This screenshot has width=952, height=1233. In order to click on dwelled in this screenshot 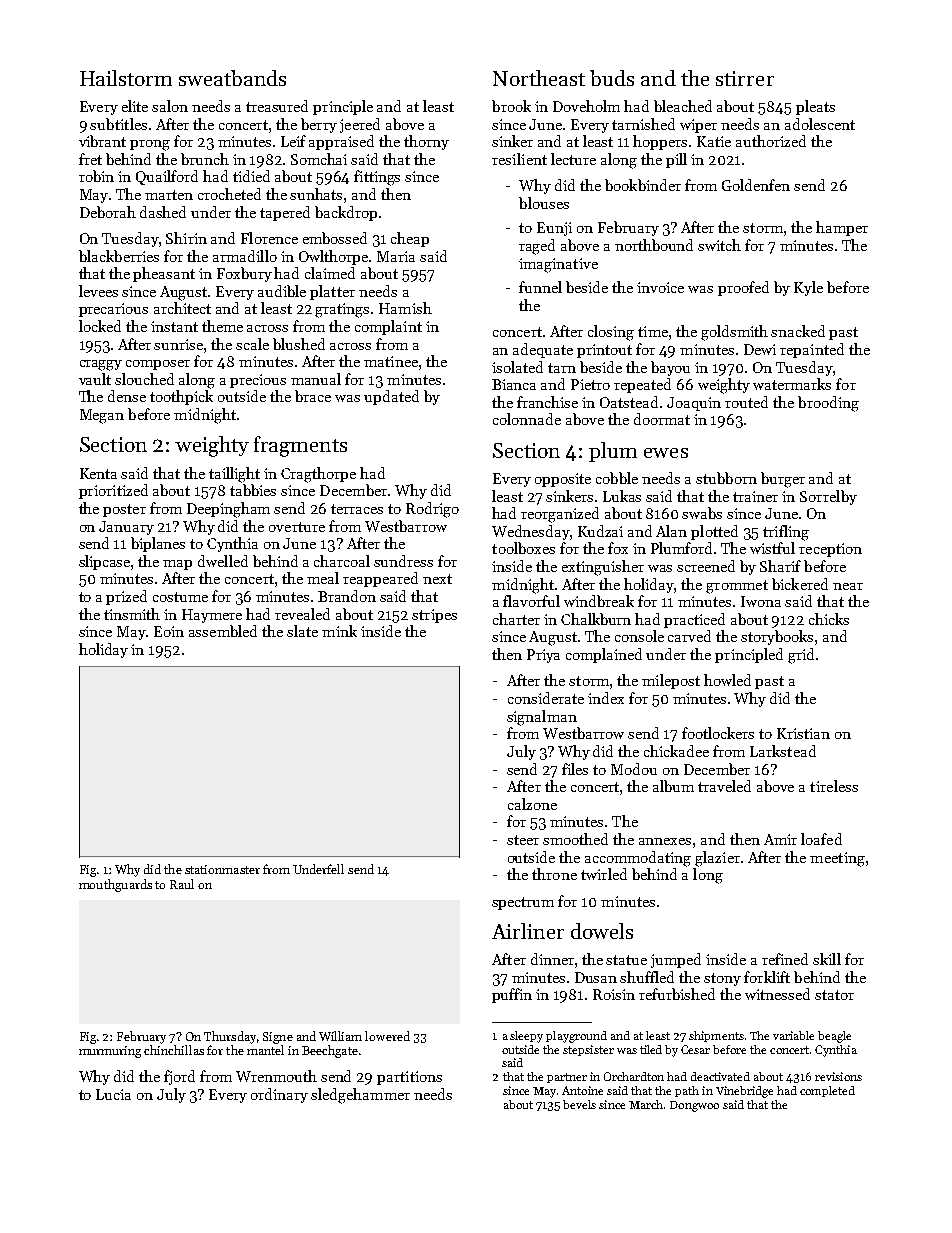, I will do `click(223, 561)`.
